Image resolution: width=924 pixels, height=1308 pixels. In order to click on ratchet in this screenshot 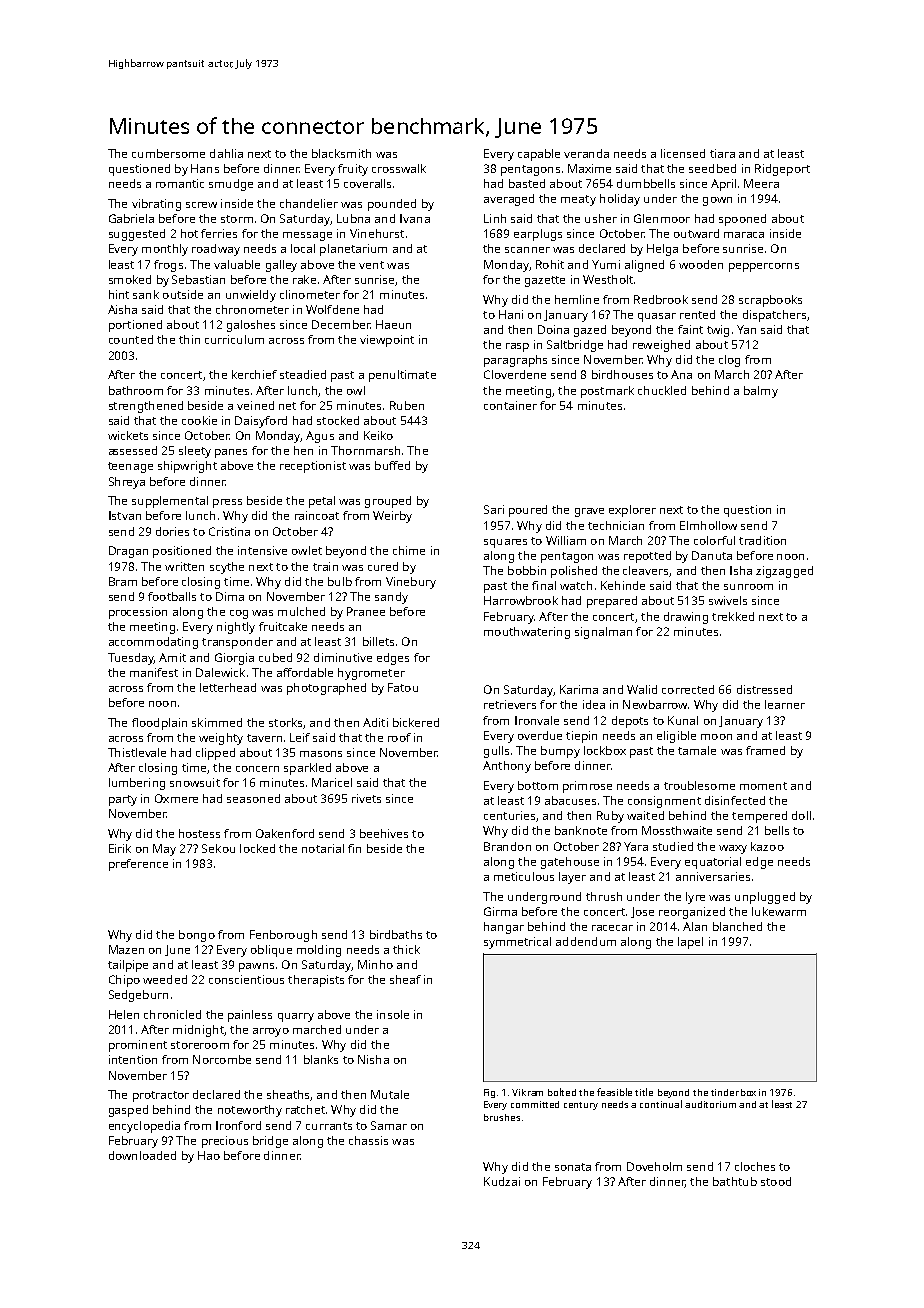, I will do `click(305, 1109)`.
